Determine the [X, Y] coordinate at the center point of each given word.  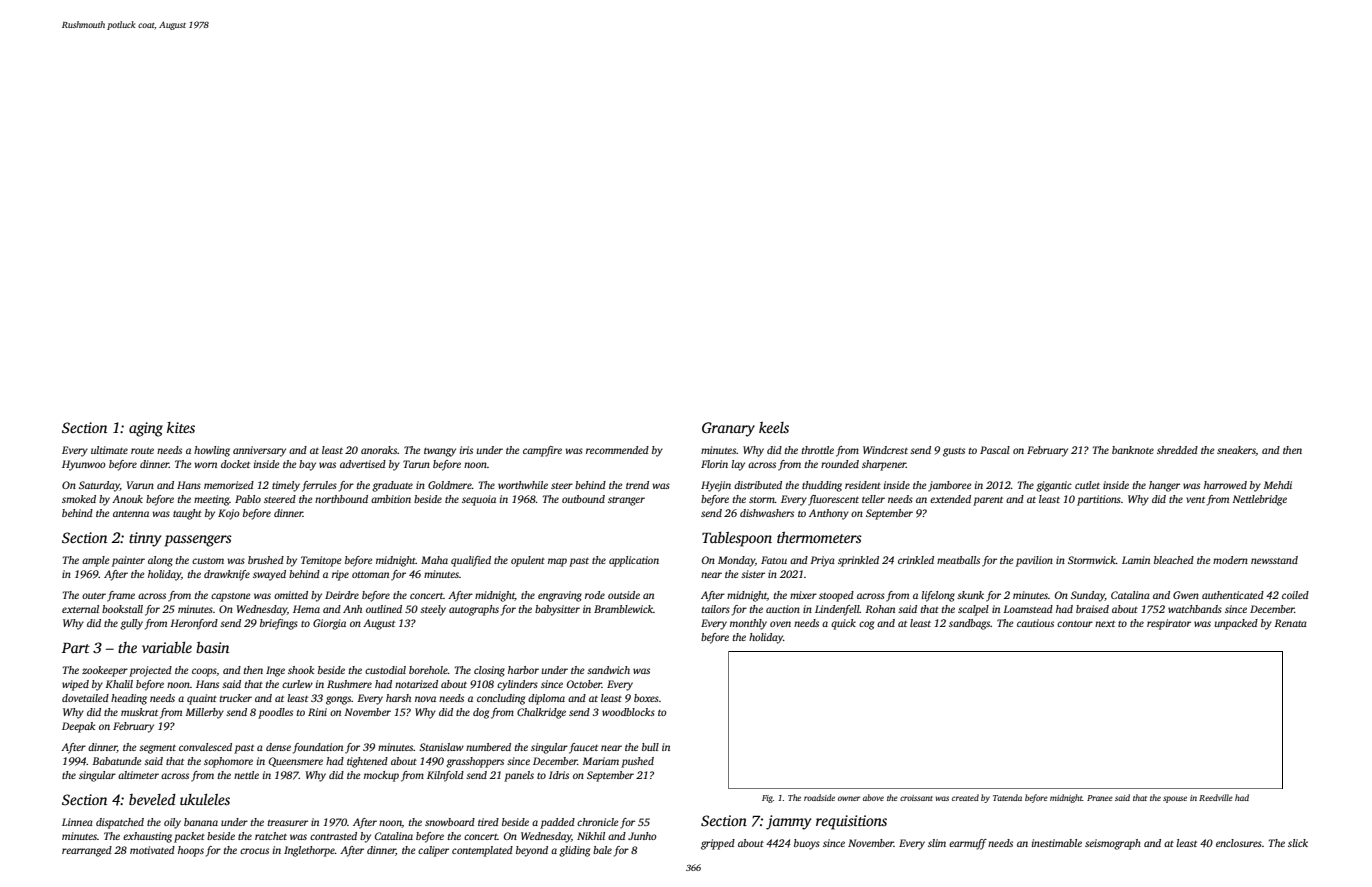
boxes [646, 698]
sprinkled [858, 561]
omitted [291, 595]
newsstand [1274, 560]
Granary [728, 429]
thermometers [819, 537]
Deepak [78, 727]
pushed [637, 762]
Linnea [77, 822]
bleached [1174, 560]
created [965, 797]
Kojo [229, 514]
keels [774, 427]
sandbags [969, 624]
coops [204, 672]
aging [146, 429]
